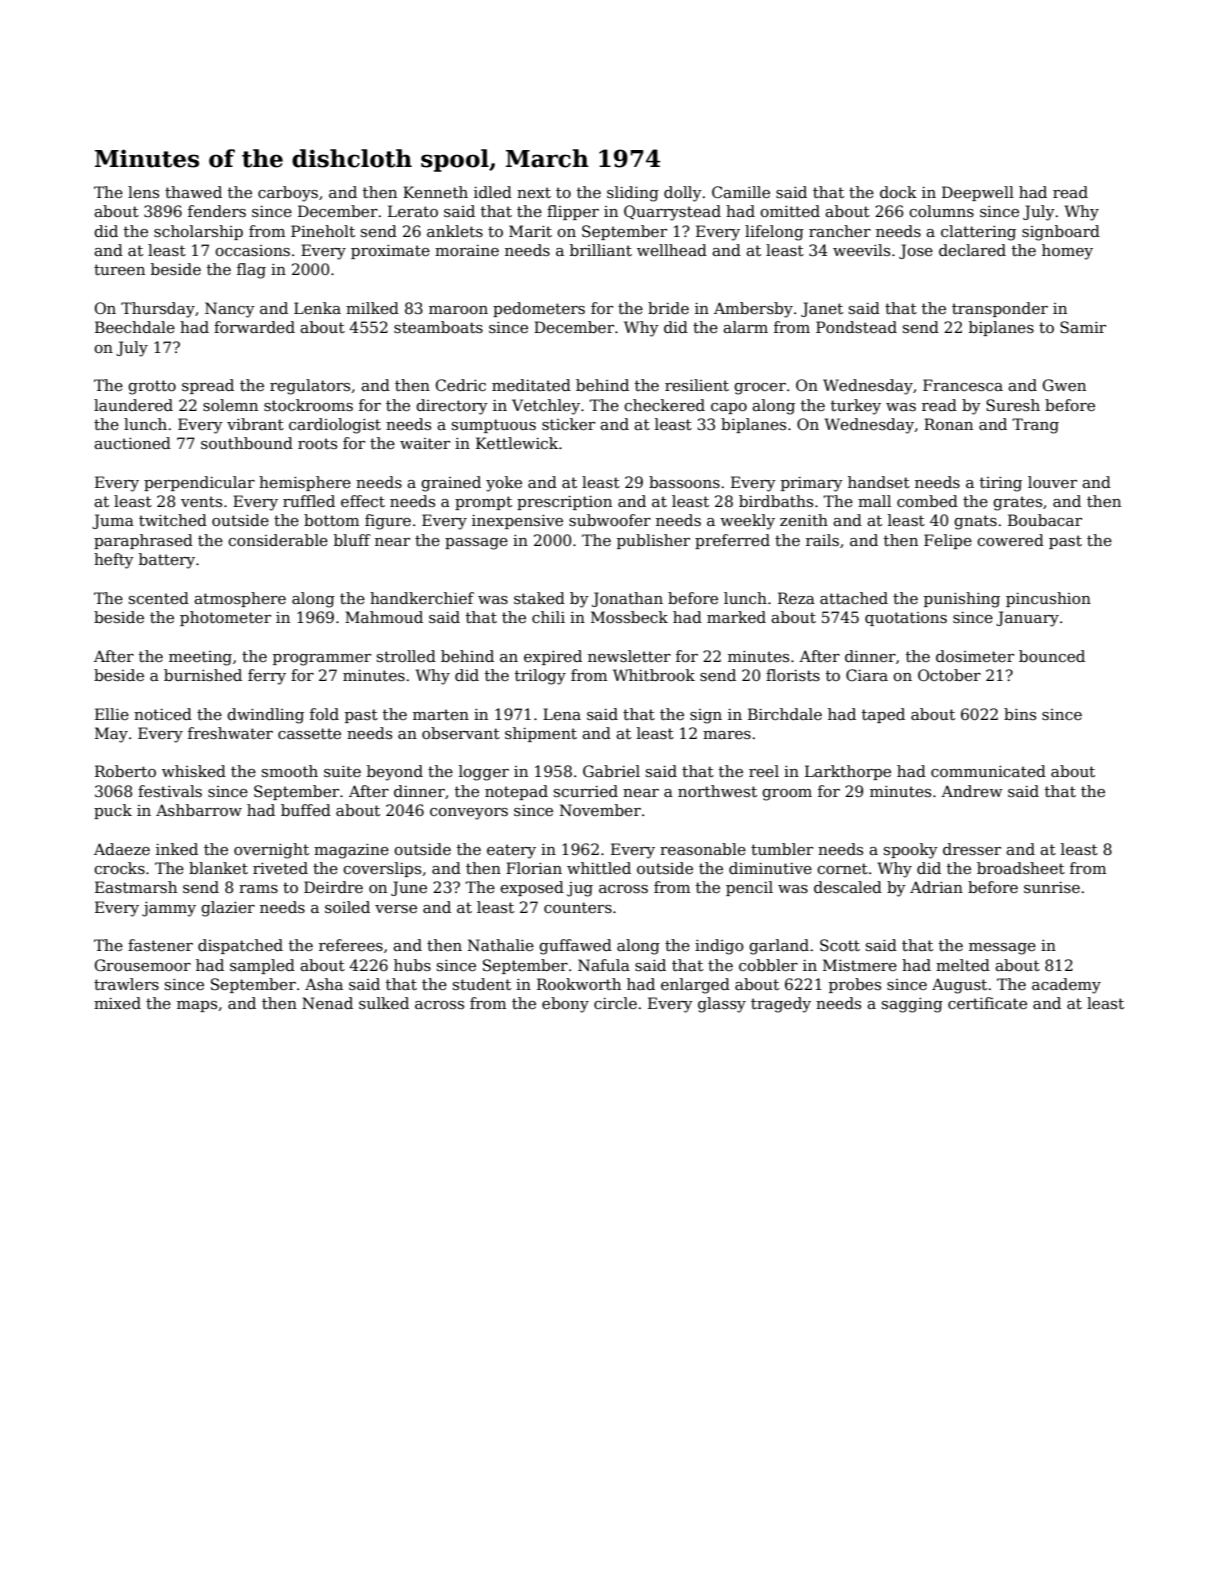 This document has height=1579, width=1220. What do you see at coordinates (654, 675) in the document?
I see `Whitbrook` at bounding box center [654, 675].
